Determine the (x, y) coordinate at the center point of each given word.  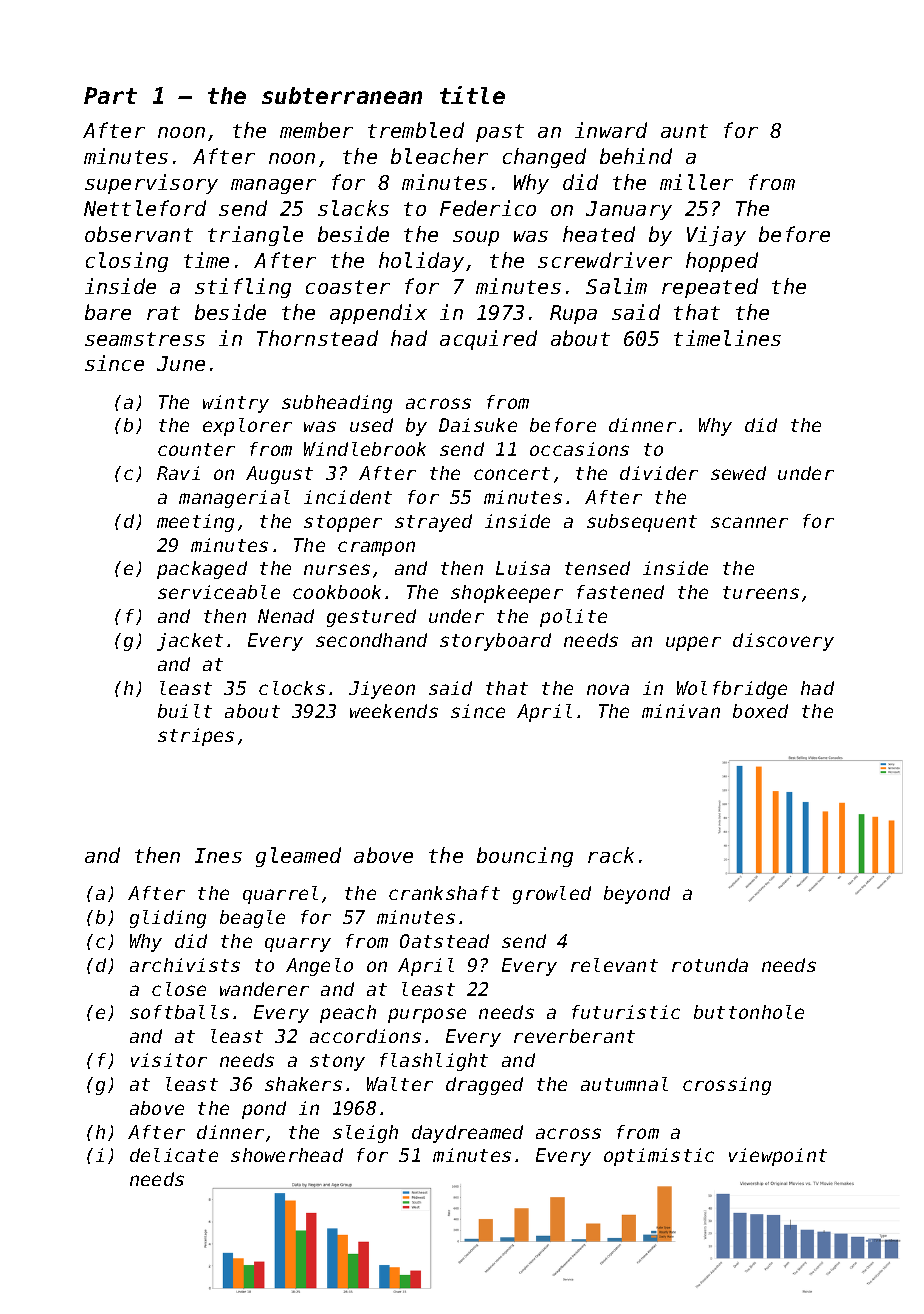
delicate (174, 1155)
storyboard (495, 642)
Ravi (178, 473)
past (500, 133)
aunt (684, 131)
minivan (681, 711)
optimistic (659, 1157)
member (316, 130)
